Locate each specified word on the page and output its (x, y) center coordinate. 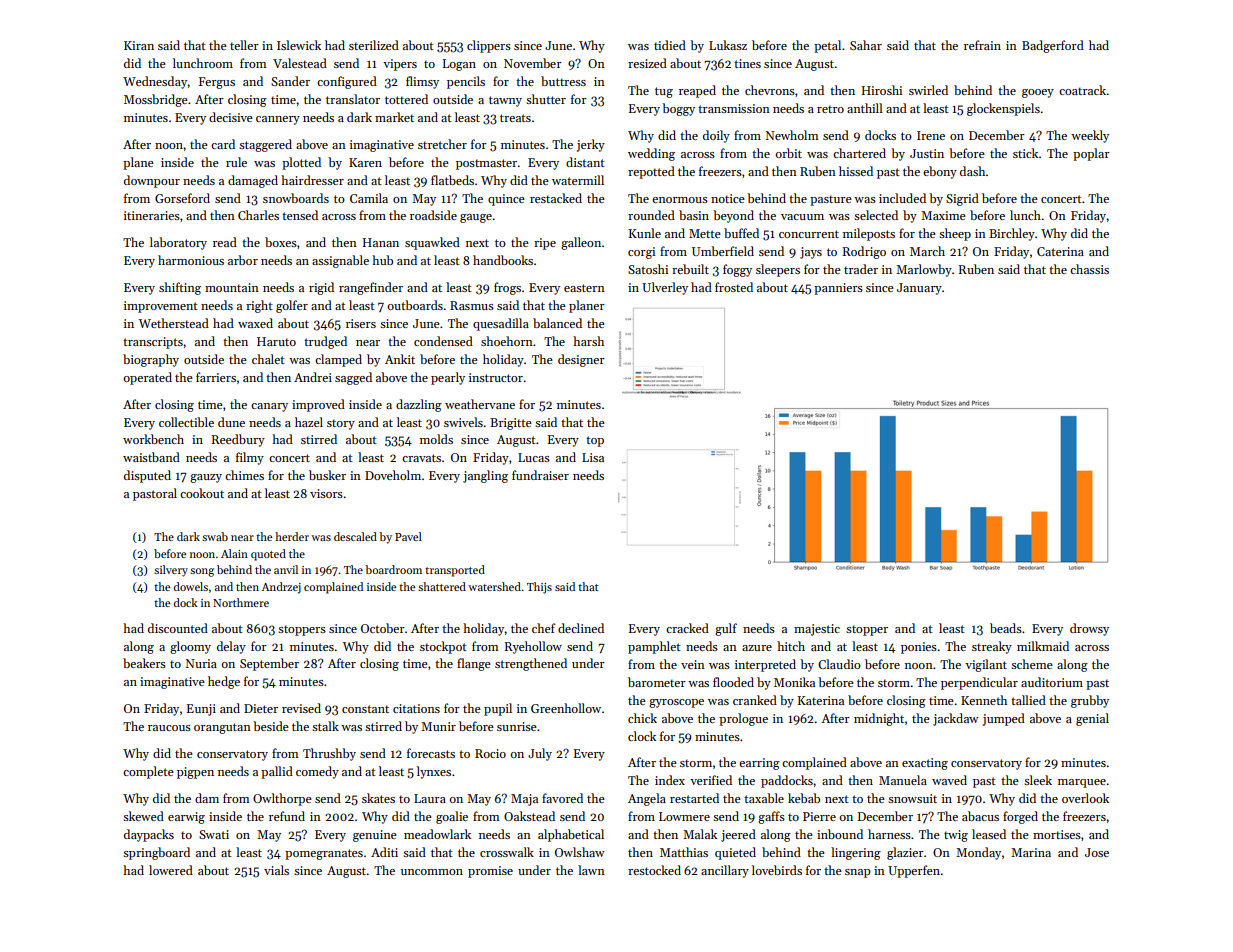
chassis (1089, 269)
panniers (838, 289)
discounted (178, 628)
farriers (216, 377)
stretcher (442, 144)
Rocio (490, 753)
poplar (1091, 154)
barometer (657, 682)
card (223, 144)
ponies (919, 648)
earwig (186, 818)
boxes (281, 242)
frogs (507, 288)
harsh (588, 341)
